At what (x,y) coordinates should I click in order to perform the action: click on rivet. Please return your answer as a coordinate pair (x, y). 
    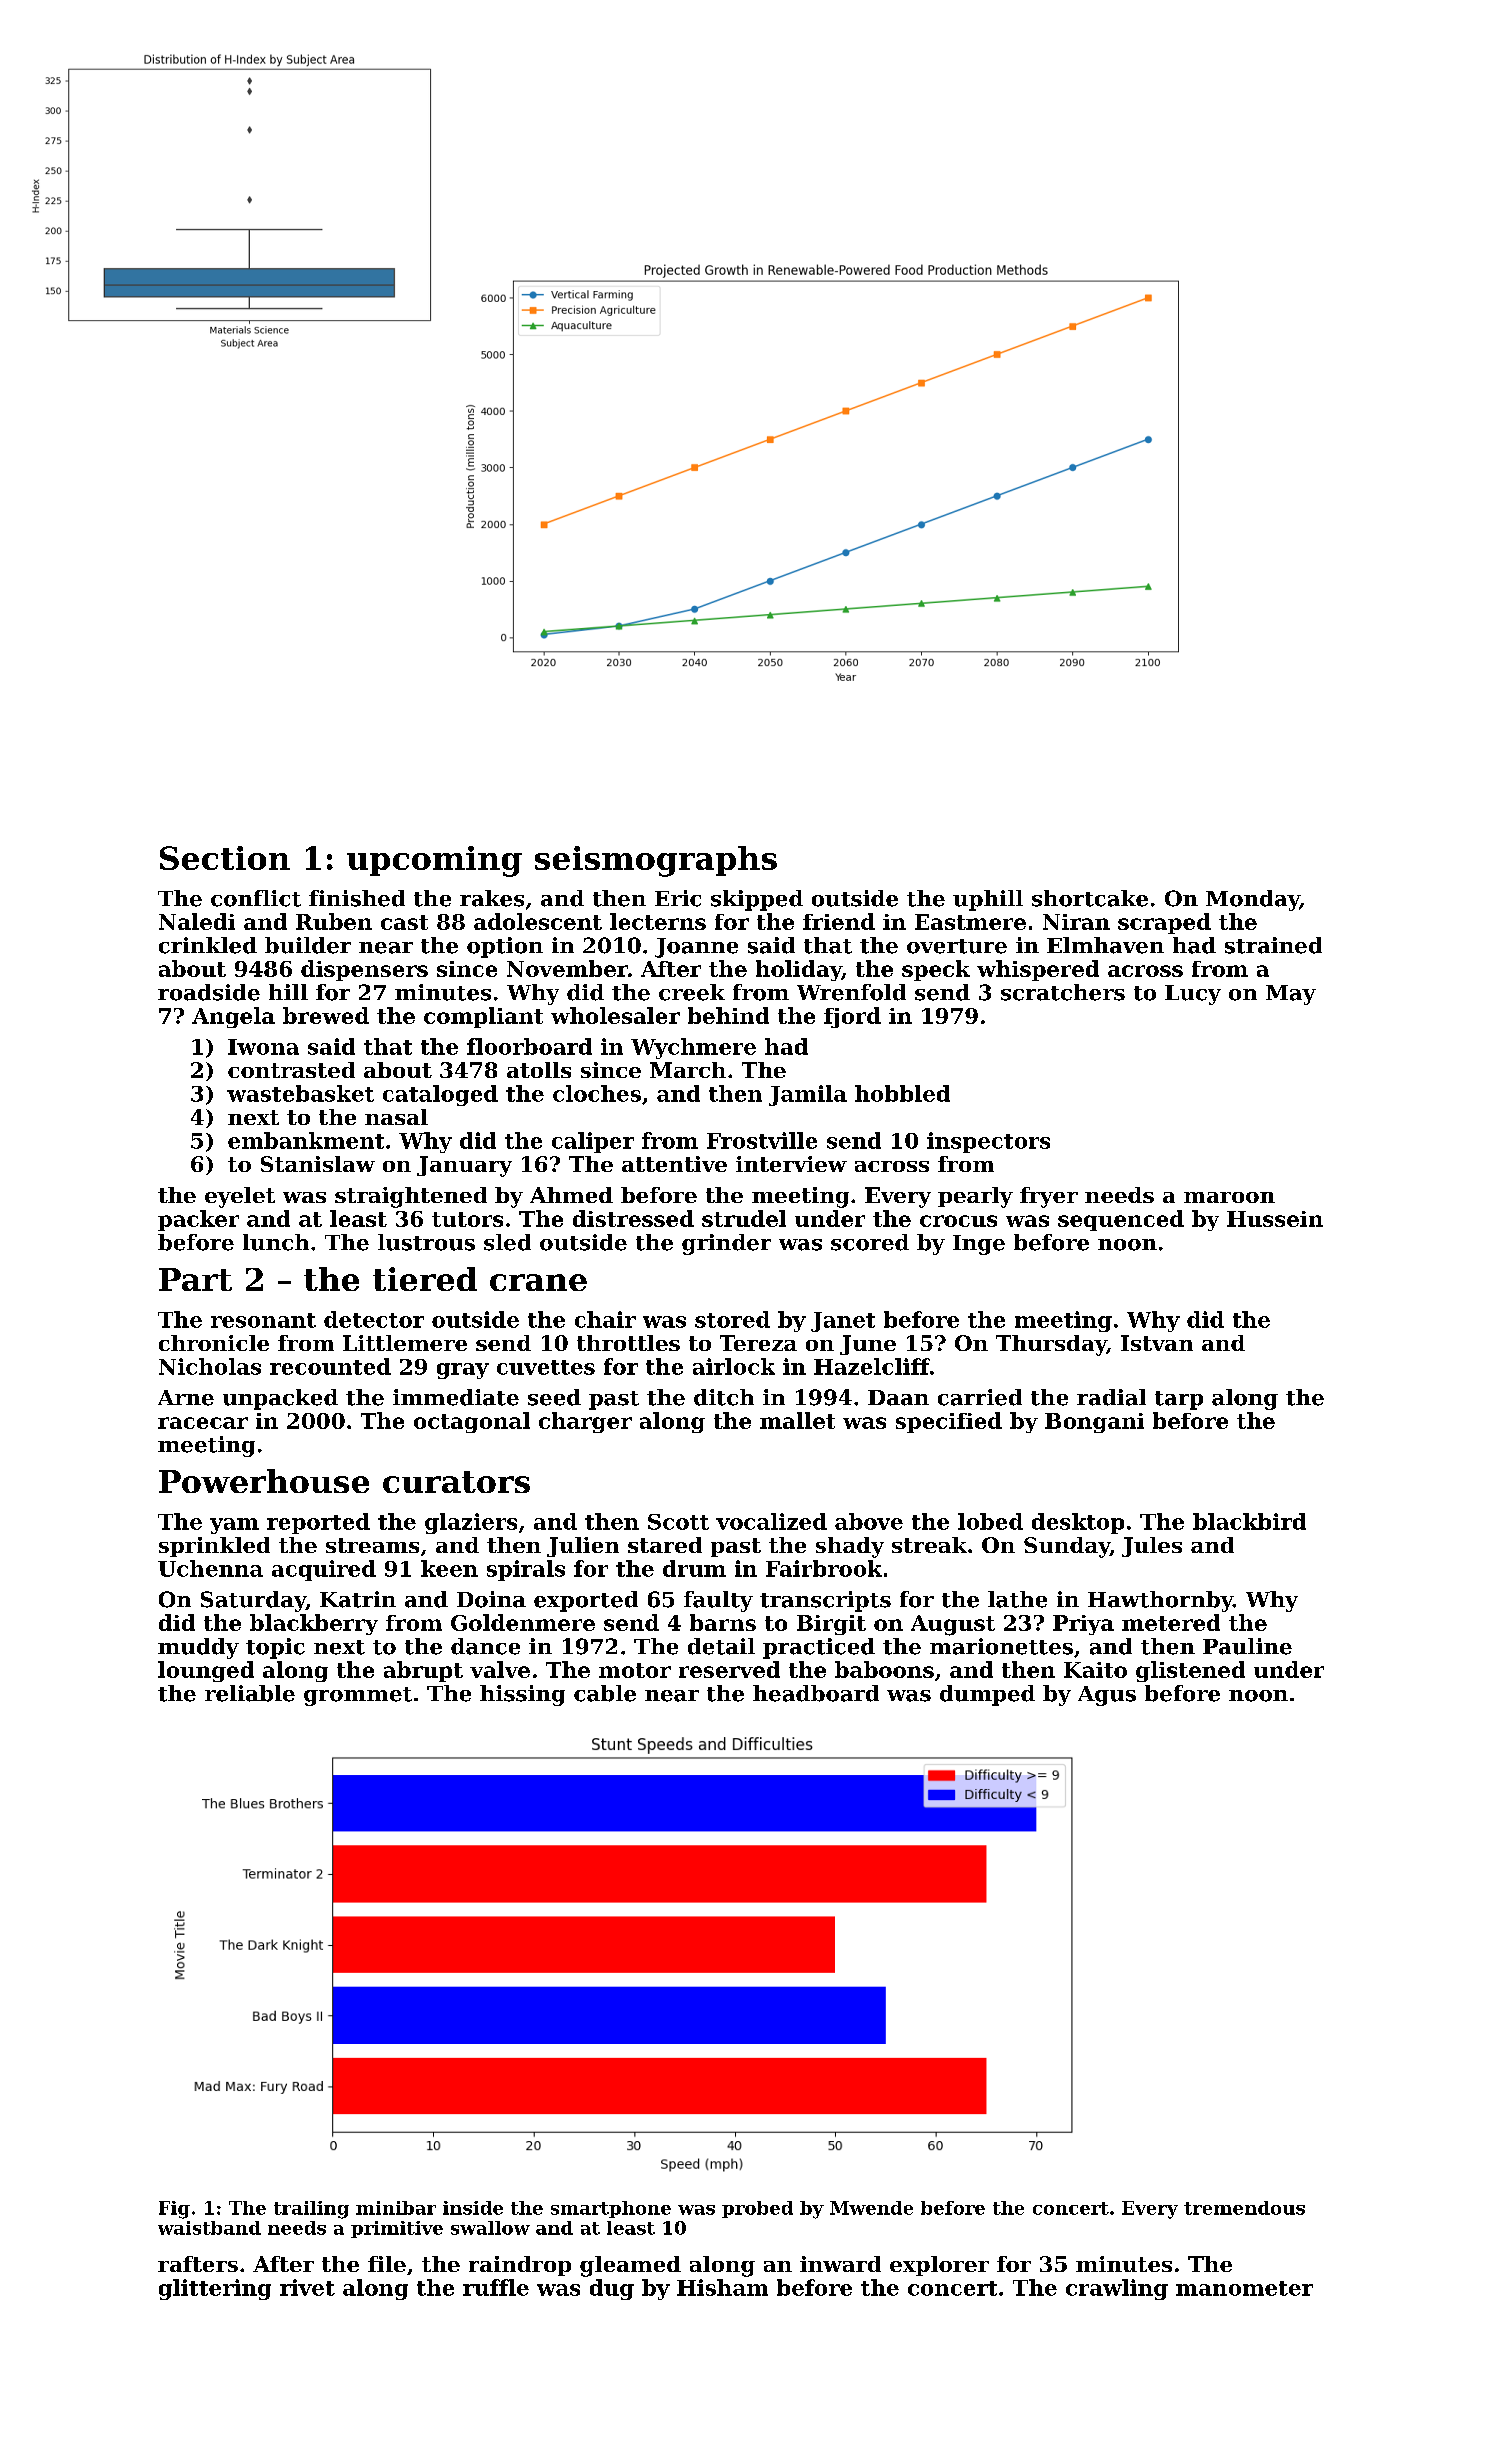
    Looking at the image, I should click on (307, 2287).
